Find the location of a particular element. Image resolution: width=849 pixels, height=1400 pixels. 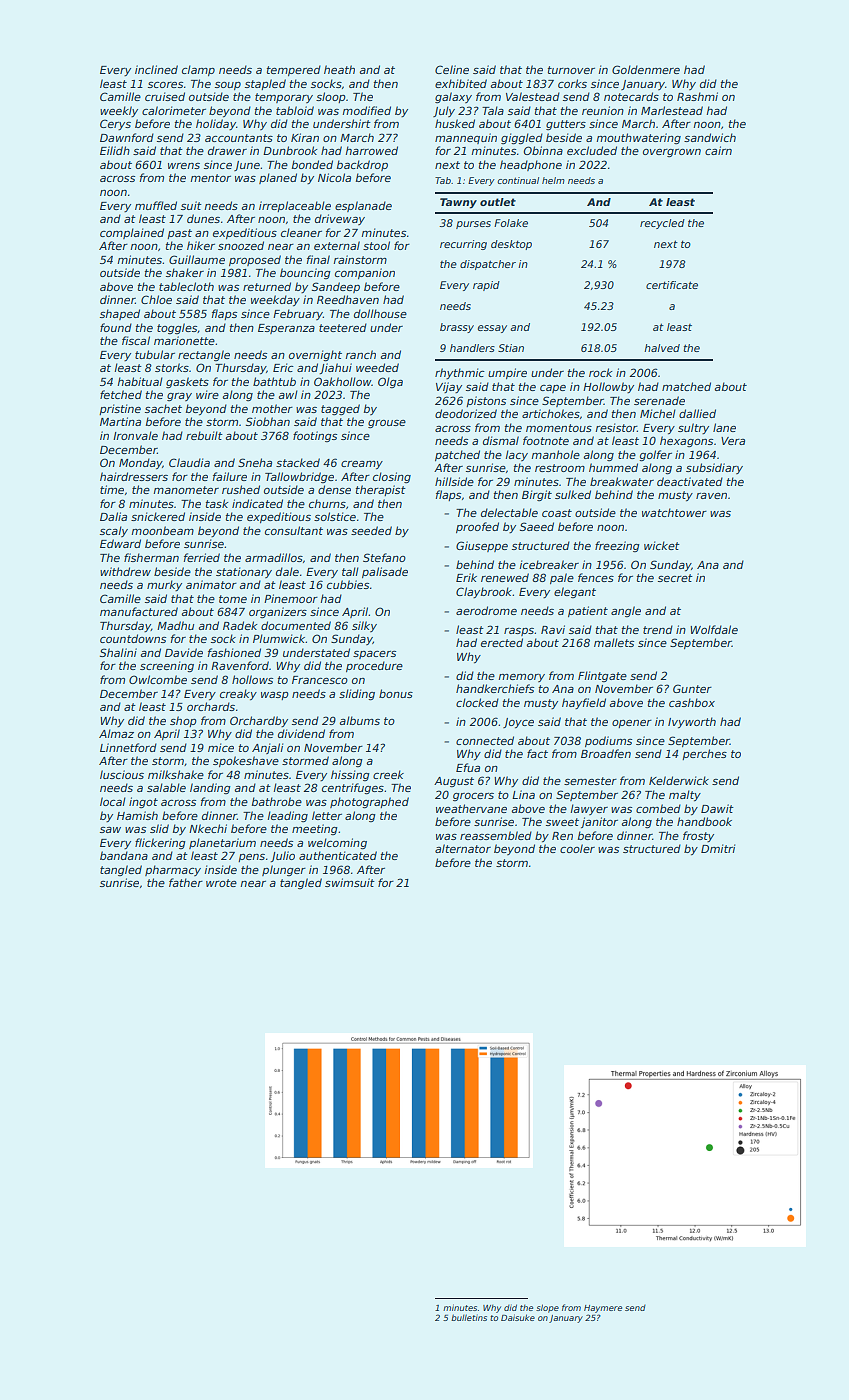

Francesco is located at coordinates (320, 680).
